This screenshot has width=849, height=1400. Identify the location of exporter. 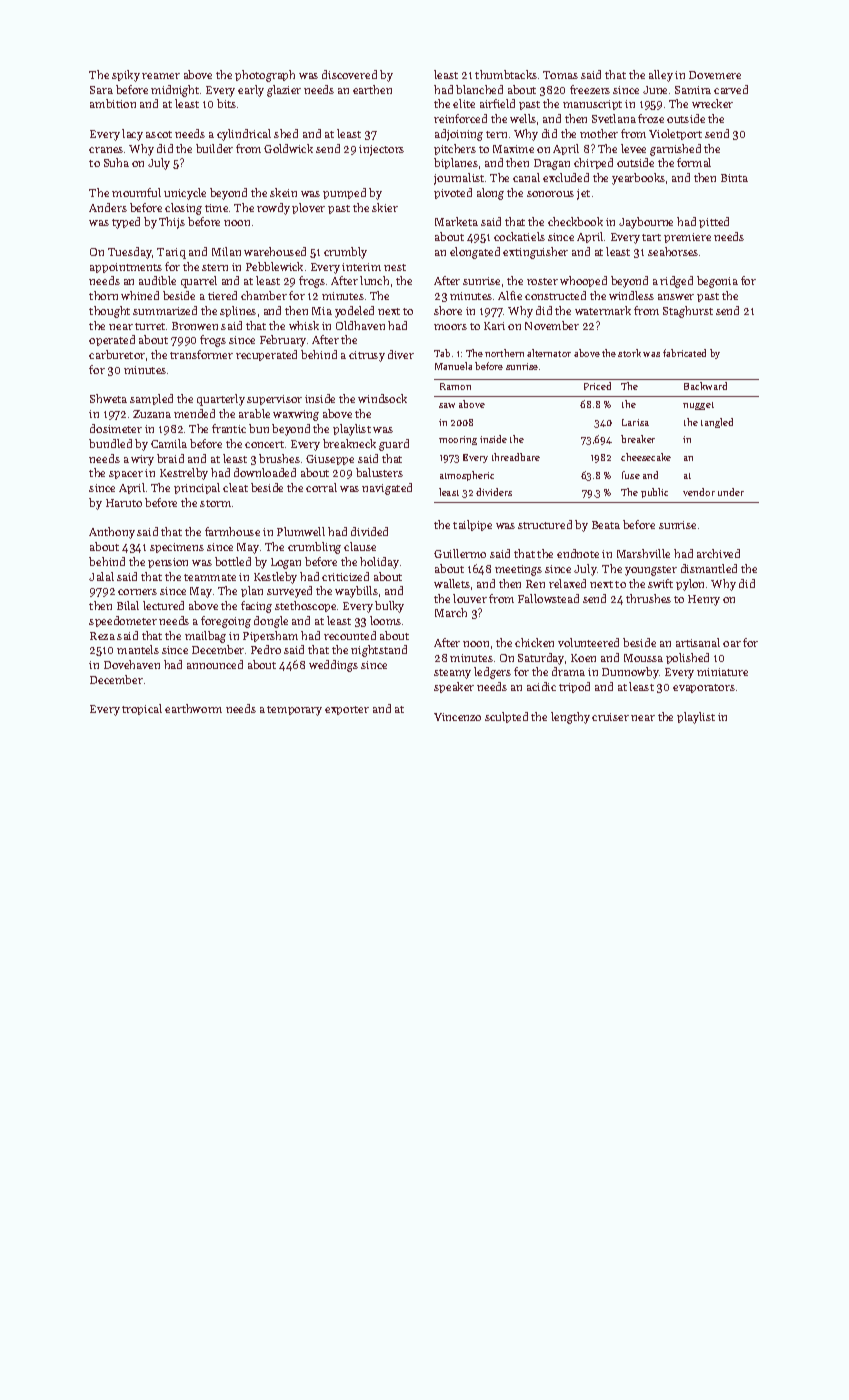
(347, 710).
